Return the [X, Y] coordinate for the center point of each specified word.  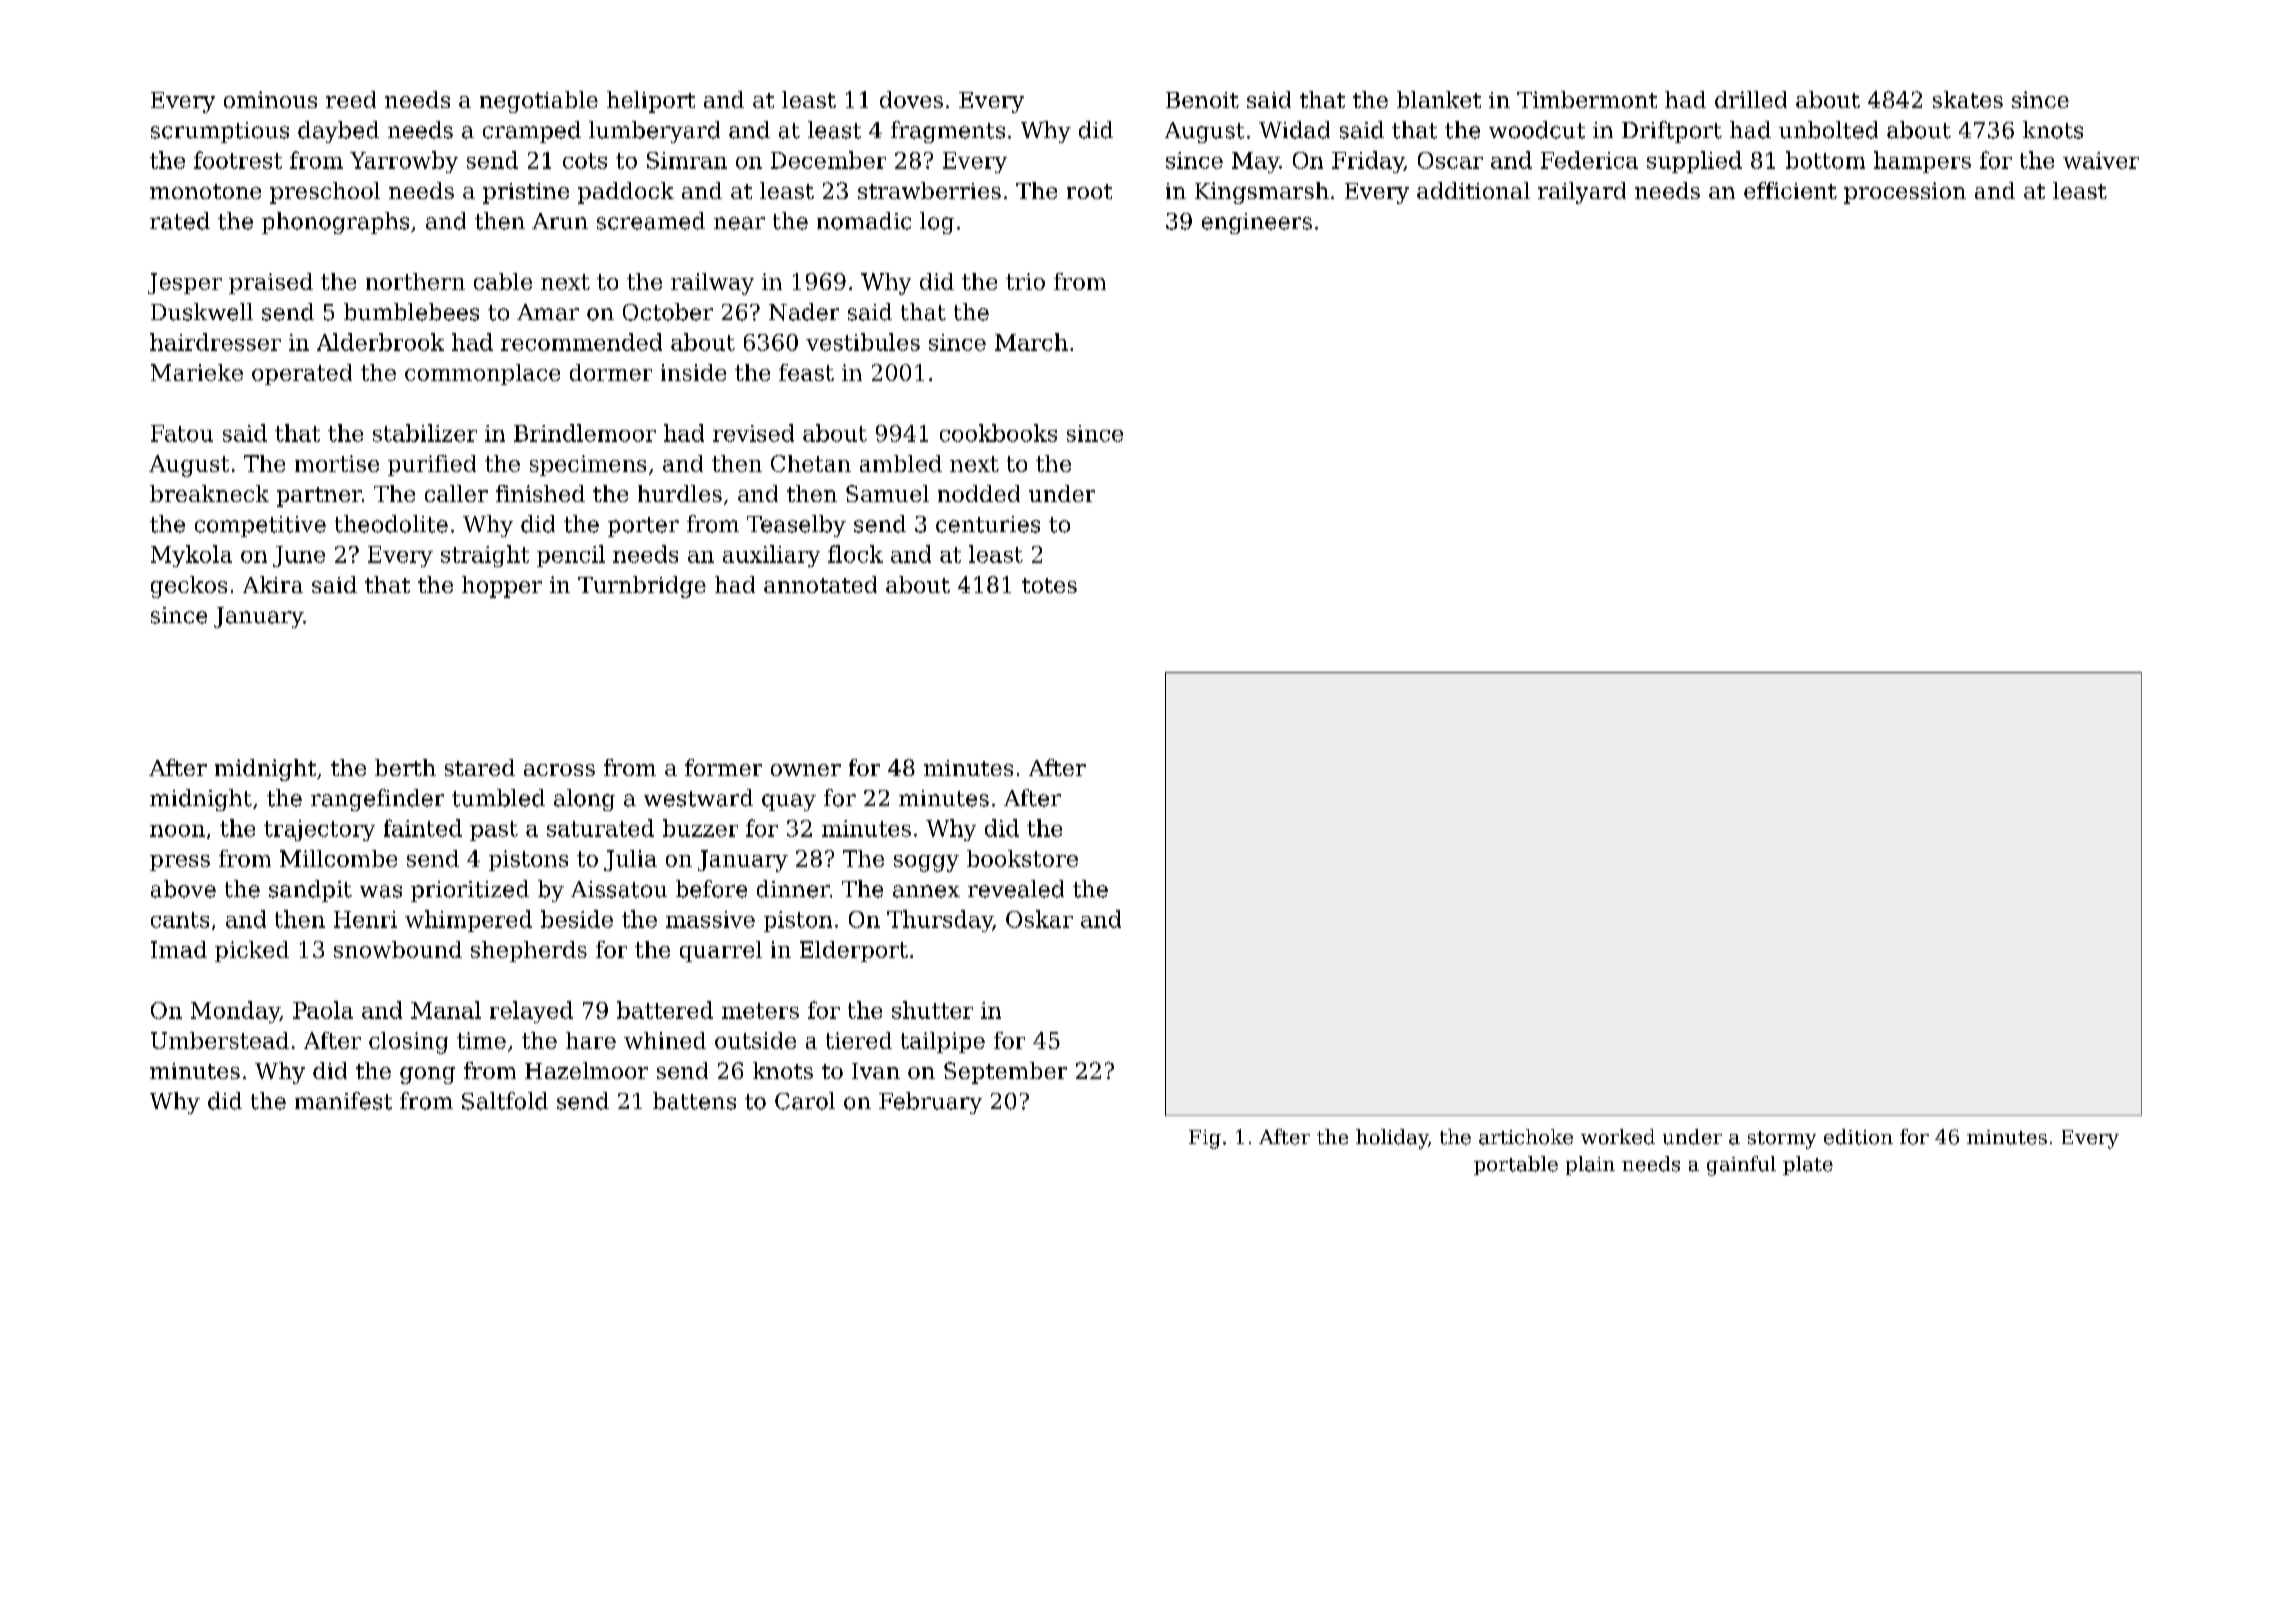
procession [1905, 193]
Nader [804, 312]
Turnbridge [642, 587]
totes [1049, 585]
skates [1968, 99]
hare [591, 1040]
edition [1858, 1137]
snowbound [398, 949]
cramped [532, 132]
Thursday [940, 921]
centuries [988, 524]
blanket [1439, 99]
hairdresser [215, 342]
